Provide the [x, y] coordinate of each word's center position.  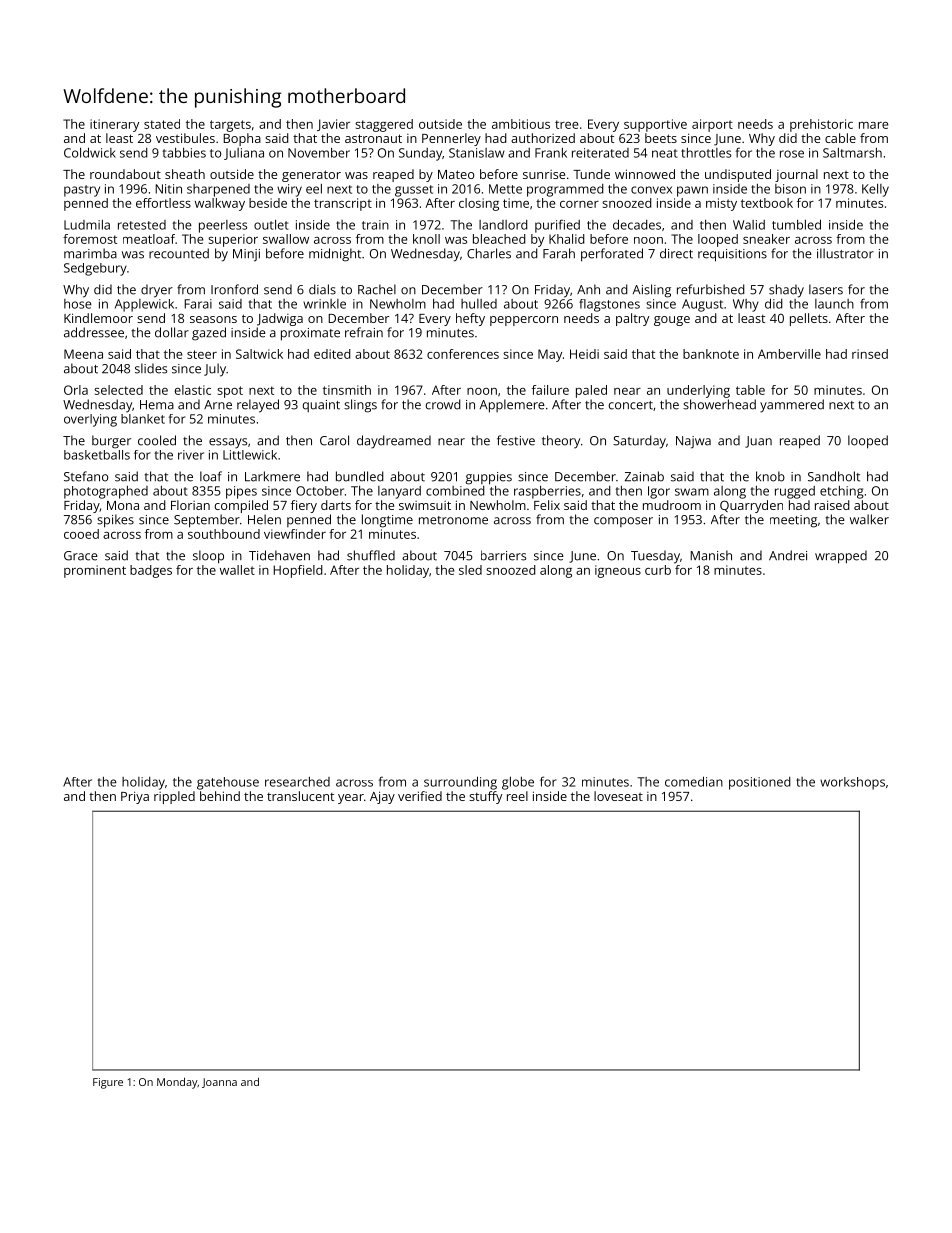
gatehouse [228, 783]
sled [470, 570]
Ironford [234, 289]
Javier [333, 125]
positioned [760, 783]
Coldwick [90, 152]
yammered [792, 406]
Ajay [382, 797]
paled [591, 391]
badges [151, 571]
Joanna [219, 1083]
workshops [852, 783]
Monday [177, 1083]
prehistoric [821, 125]
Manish [711, 555]
